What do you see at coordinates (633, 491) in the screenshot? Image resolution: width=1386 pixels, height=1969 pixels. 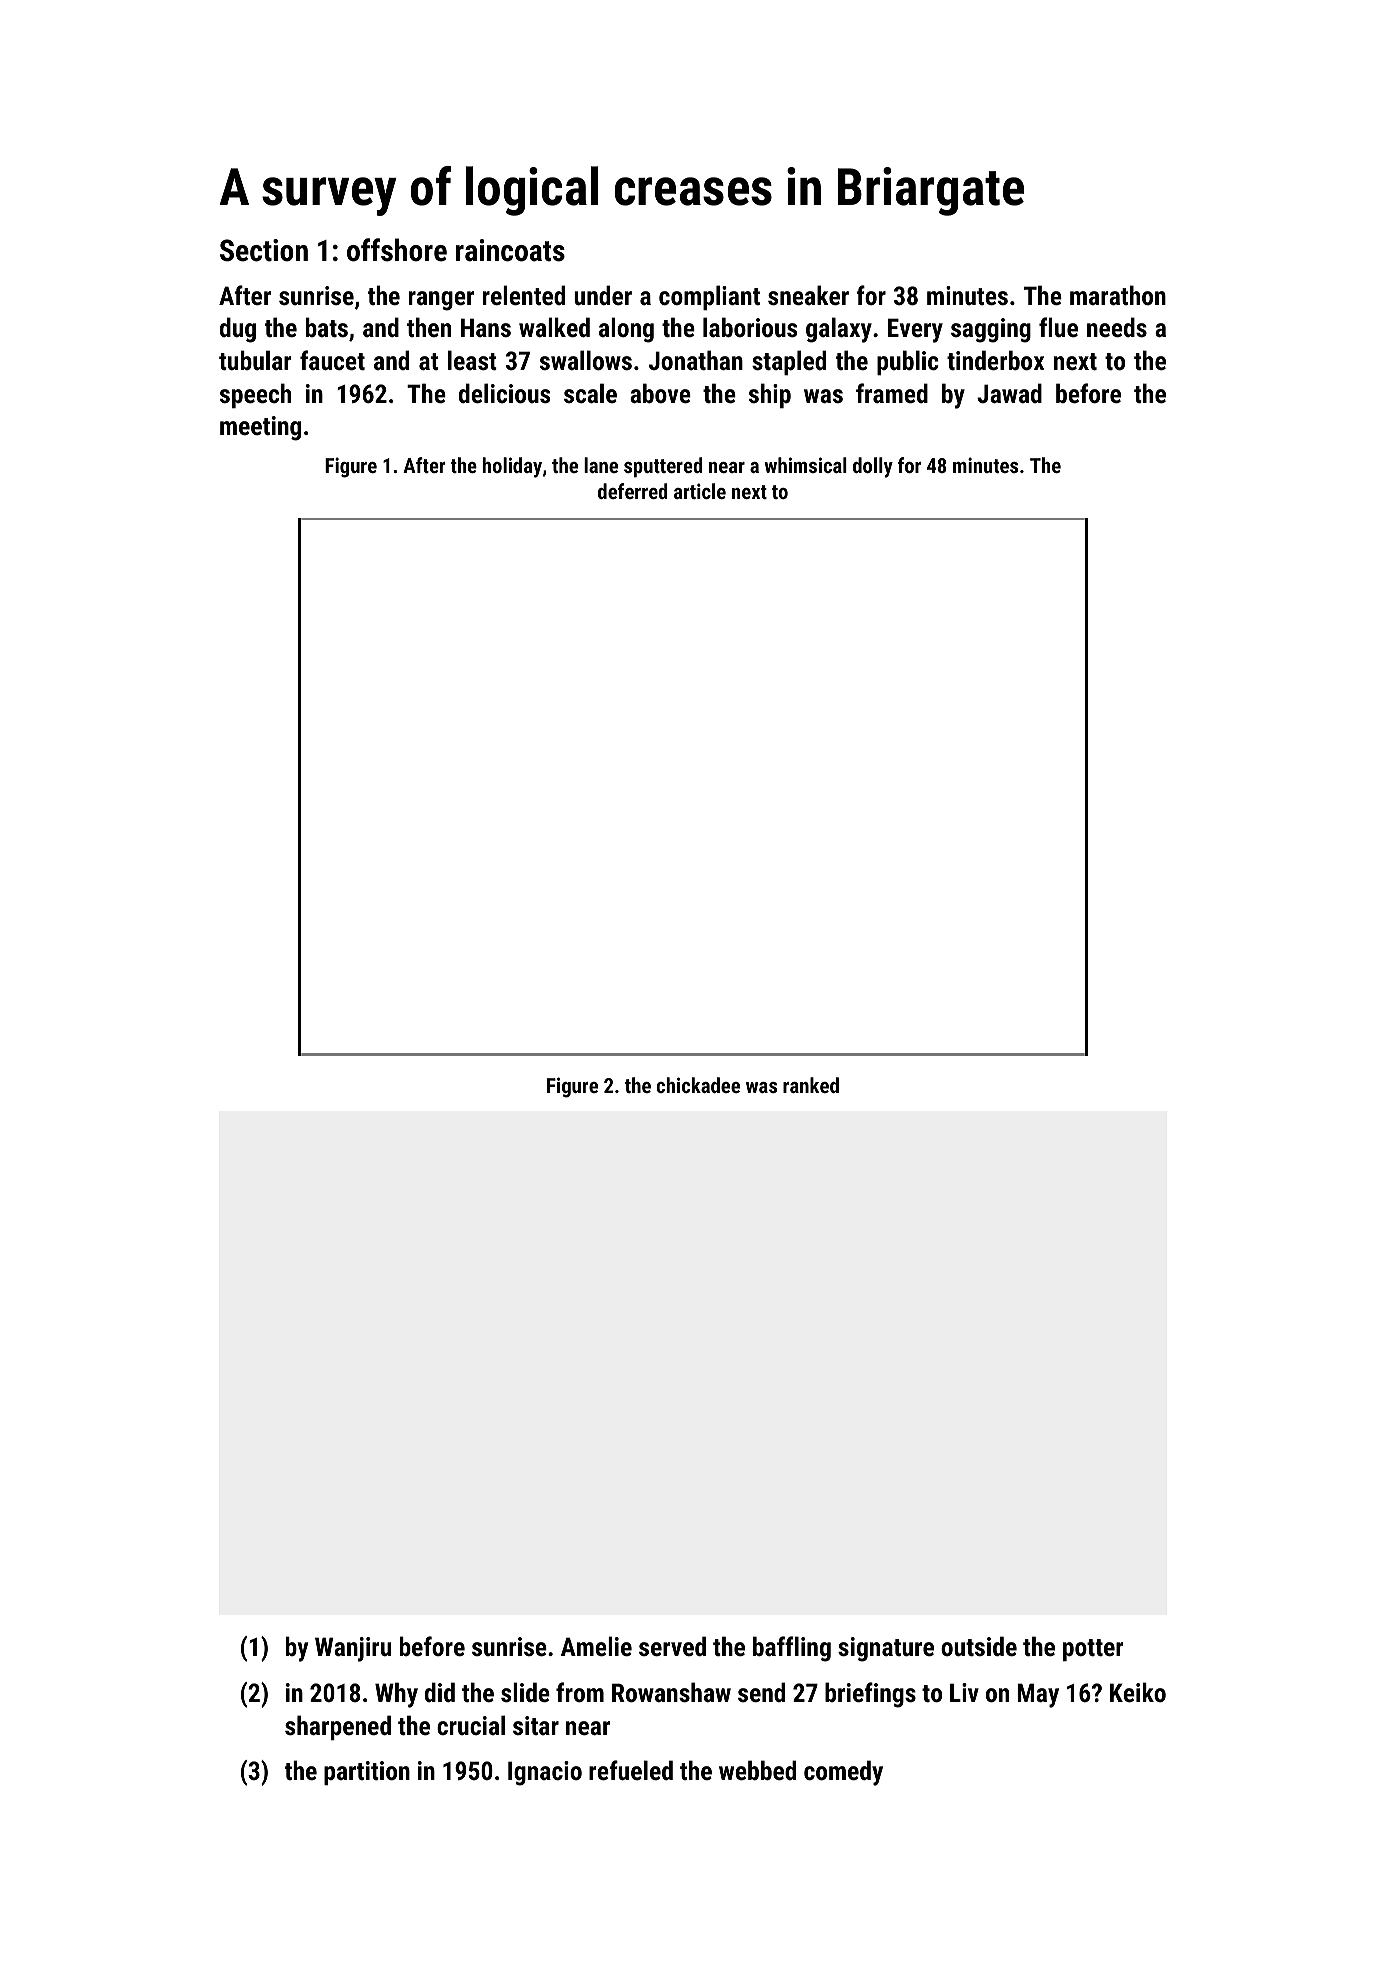 I see `deferred` at bounding box center [633, 491].
